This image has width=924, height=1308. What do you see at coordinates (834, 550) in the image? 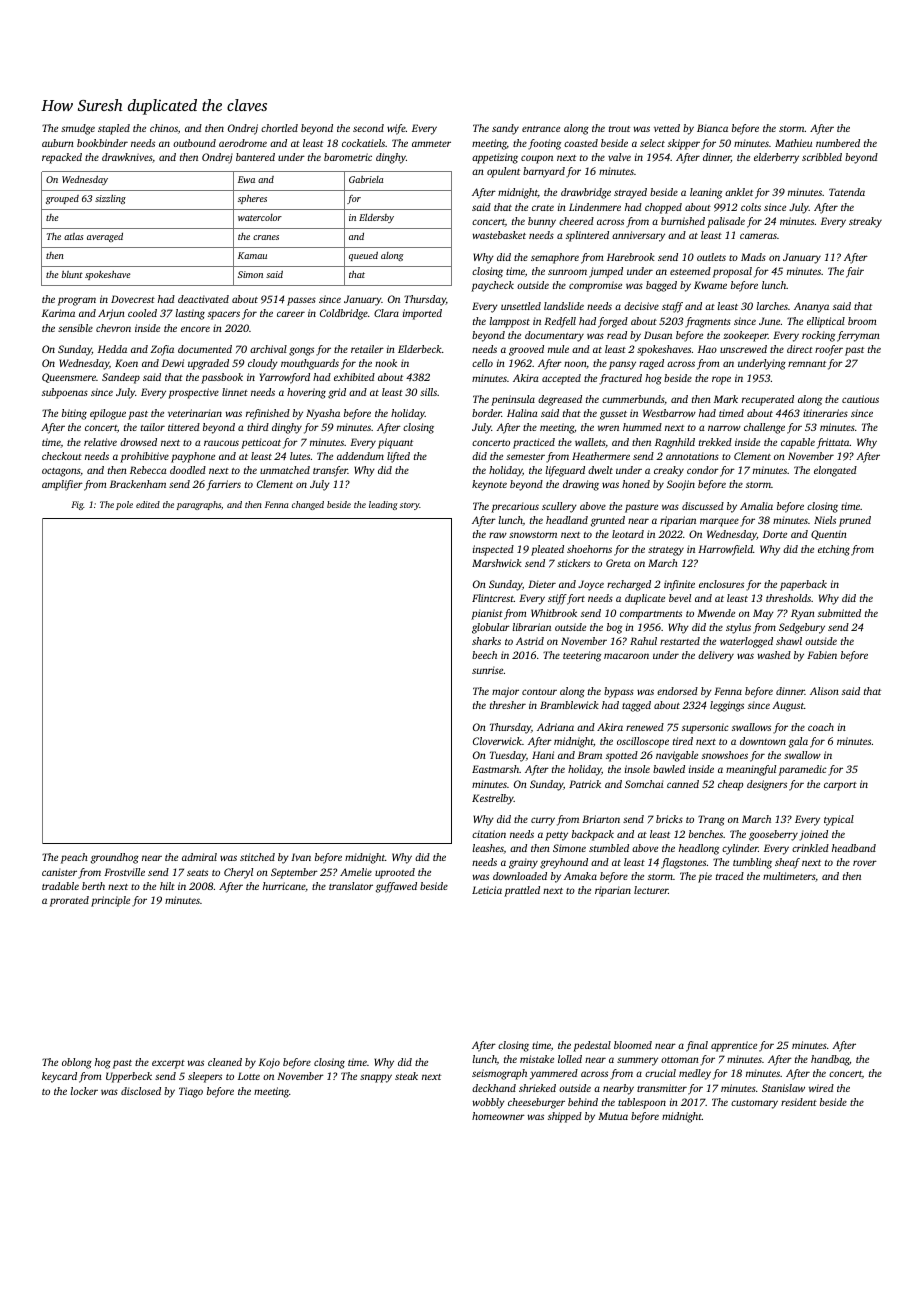
I see `etching` at bounding box center [834, 550].
